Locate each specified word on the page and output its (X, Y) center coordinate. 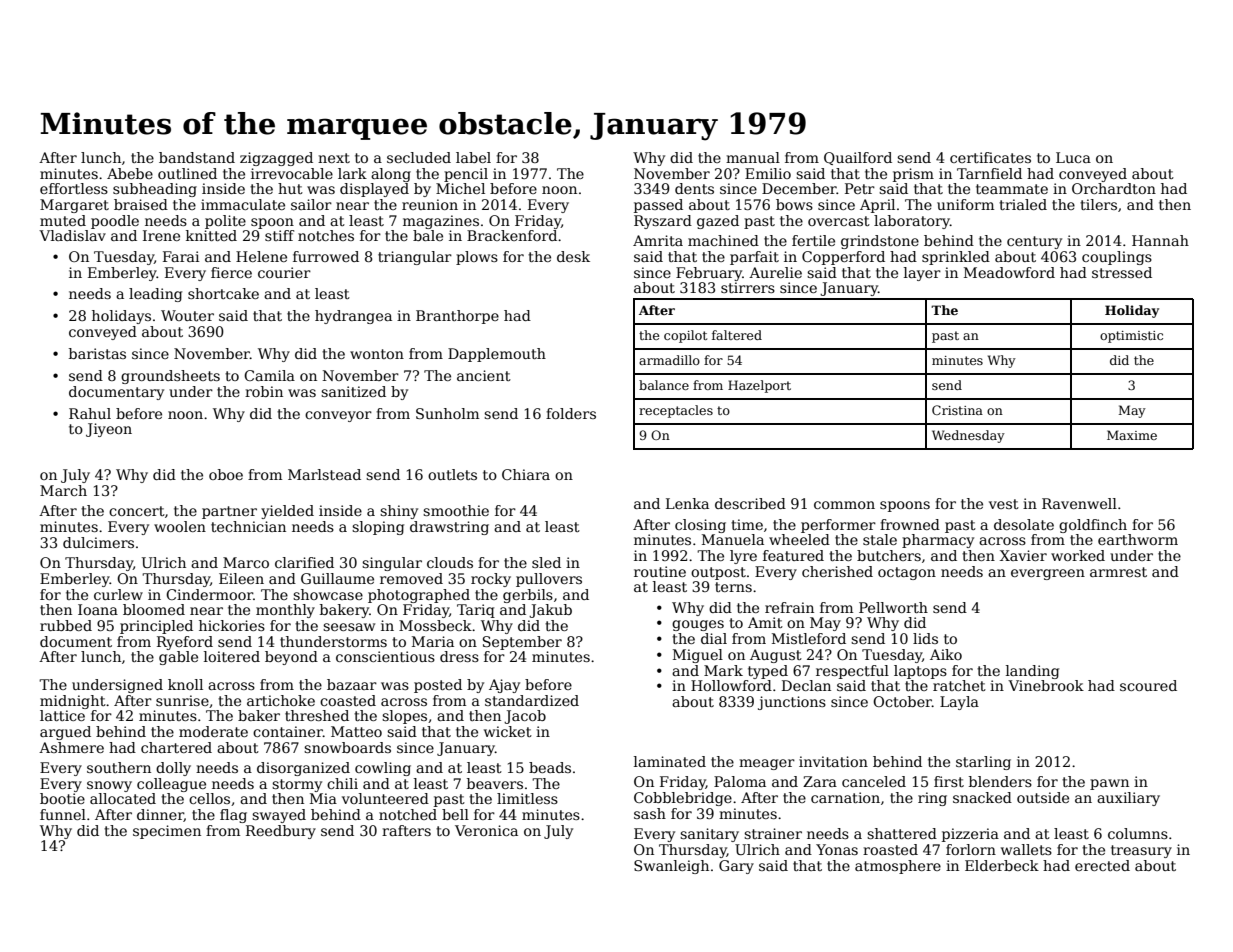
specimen (167, 832)
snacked (982, 797)
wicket (508, 731)
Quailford (858, 158)
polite (225, 222)
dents (694, 188)
